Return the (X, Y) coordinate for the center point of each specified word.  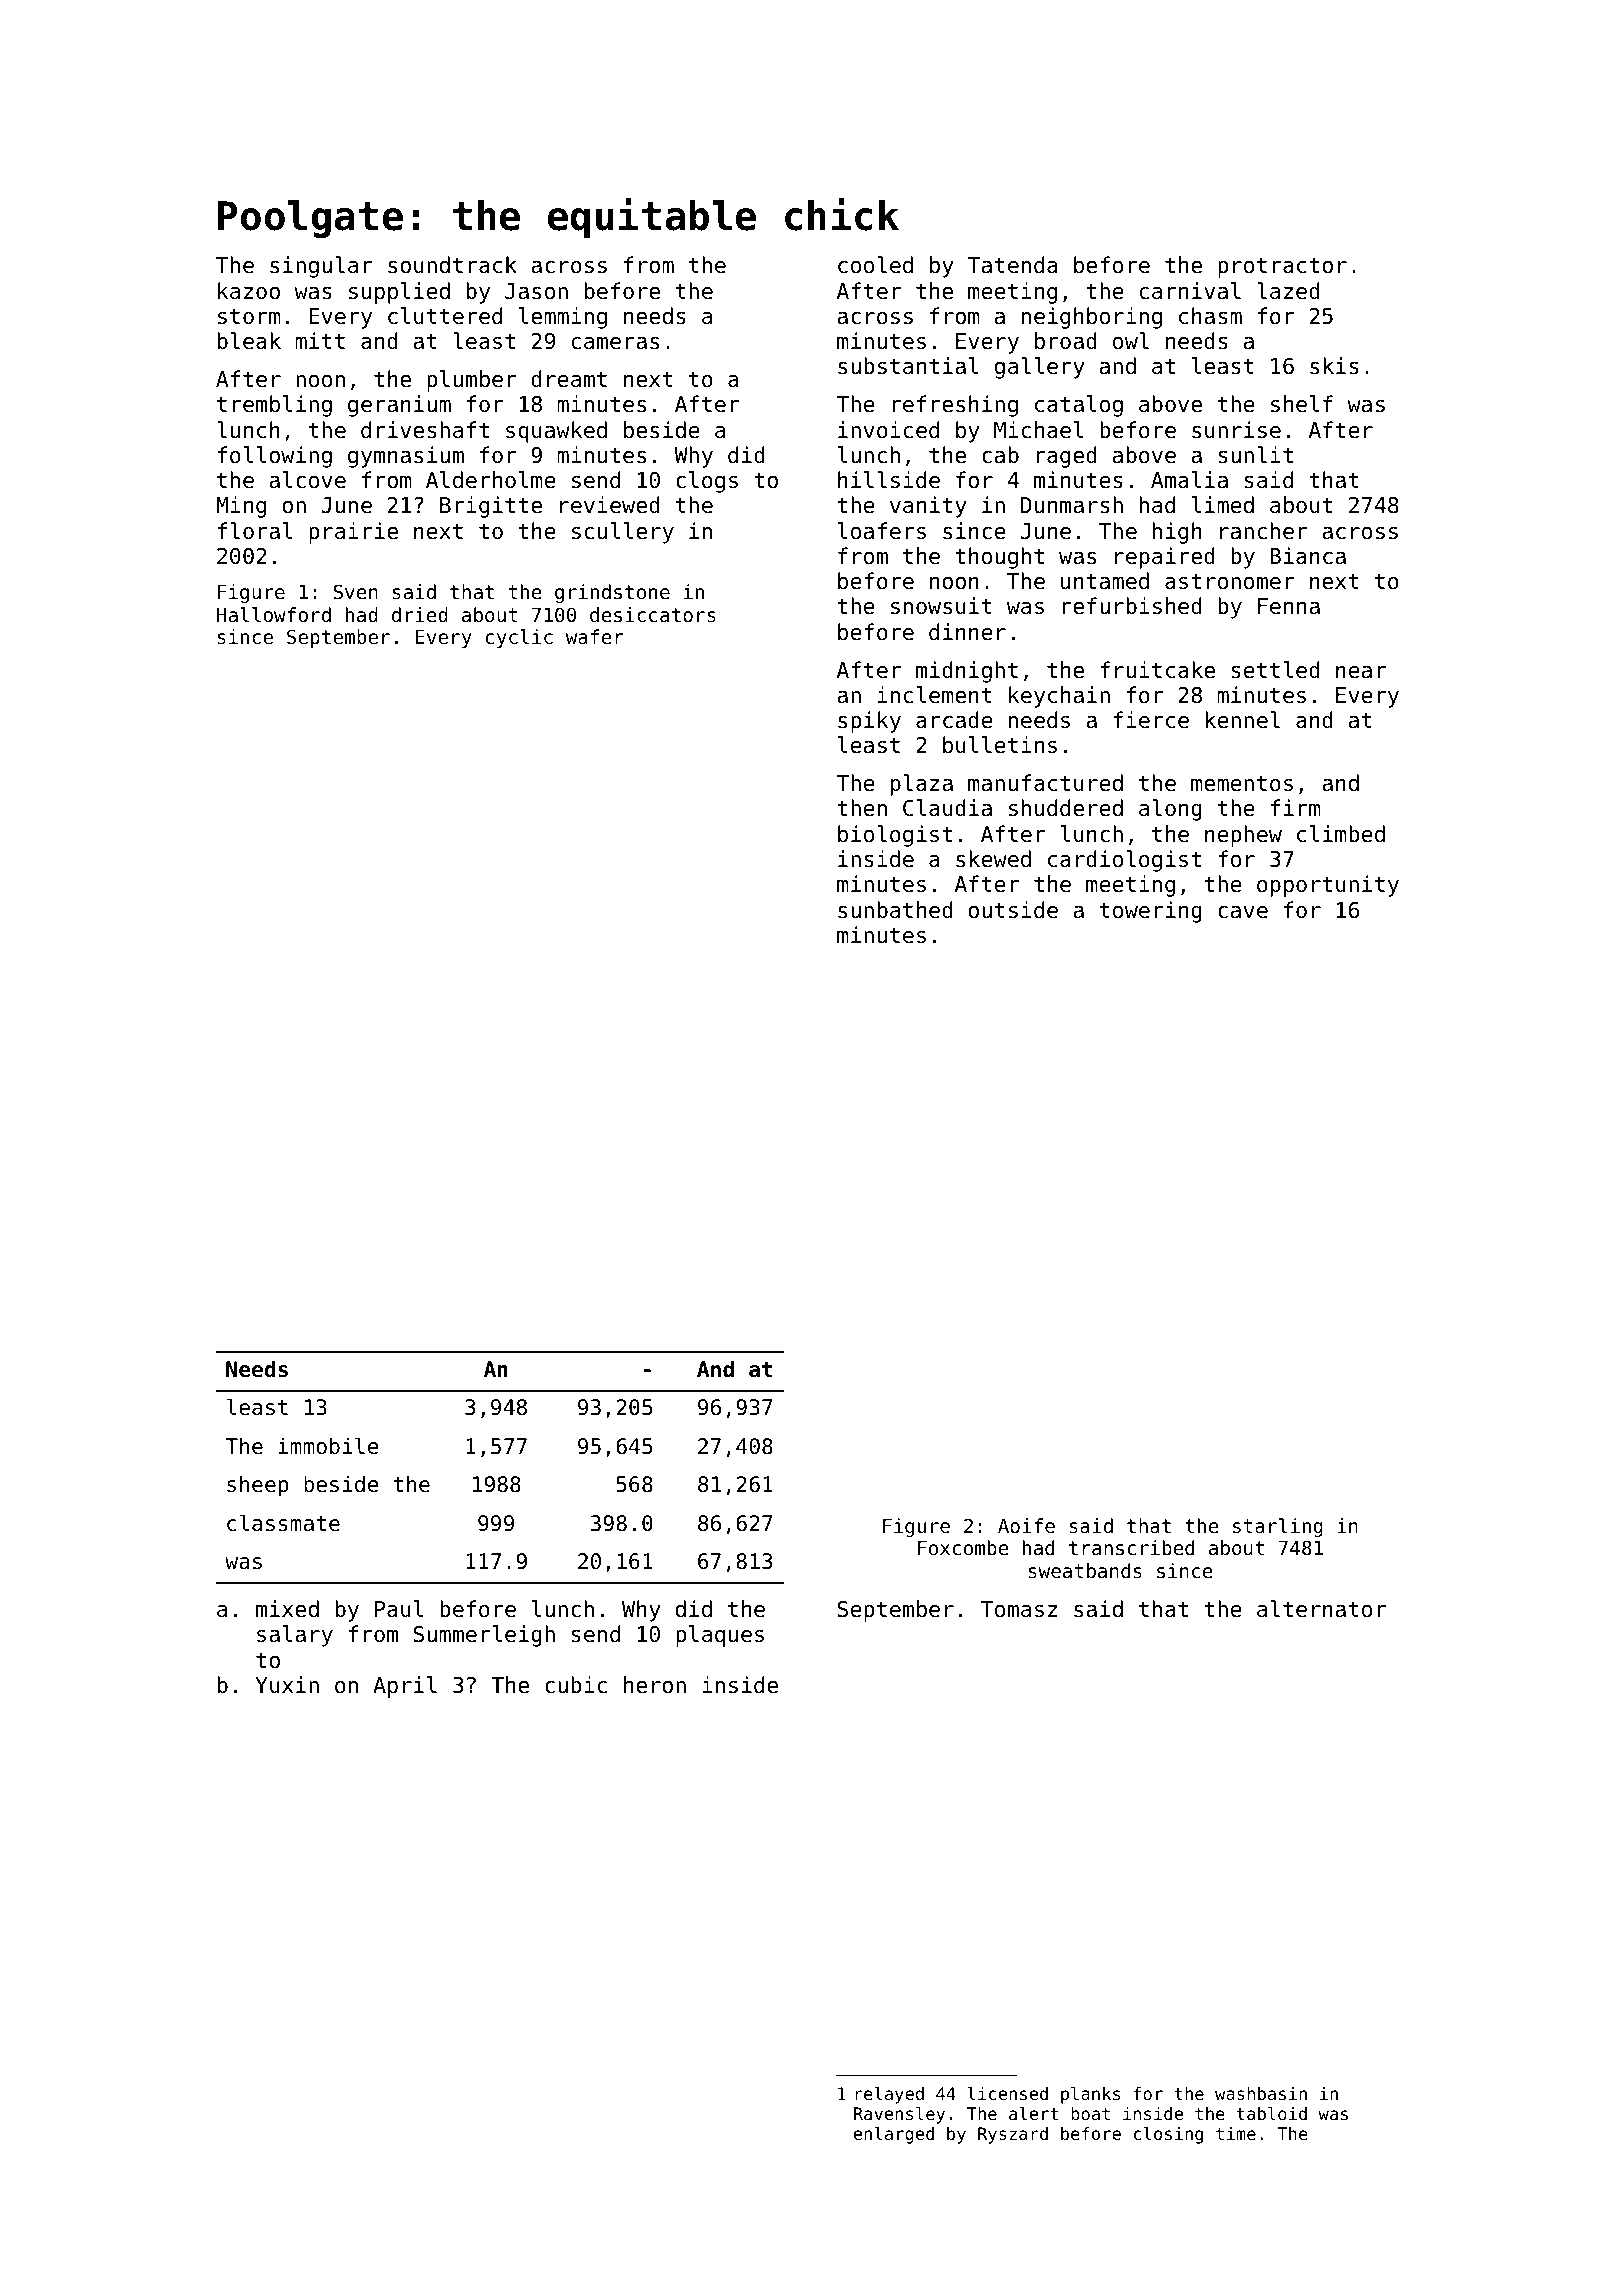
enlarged (894, 2135)
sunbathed (895, 910)
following (275, 457)
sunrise (1236, 430)
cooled (875, 265)
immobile (328, 1446)
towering (1151, 912)
